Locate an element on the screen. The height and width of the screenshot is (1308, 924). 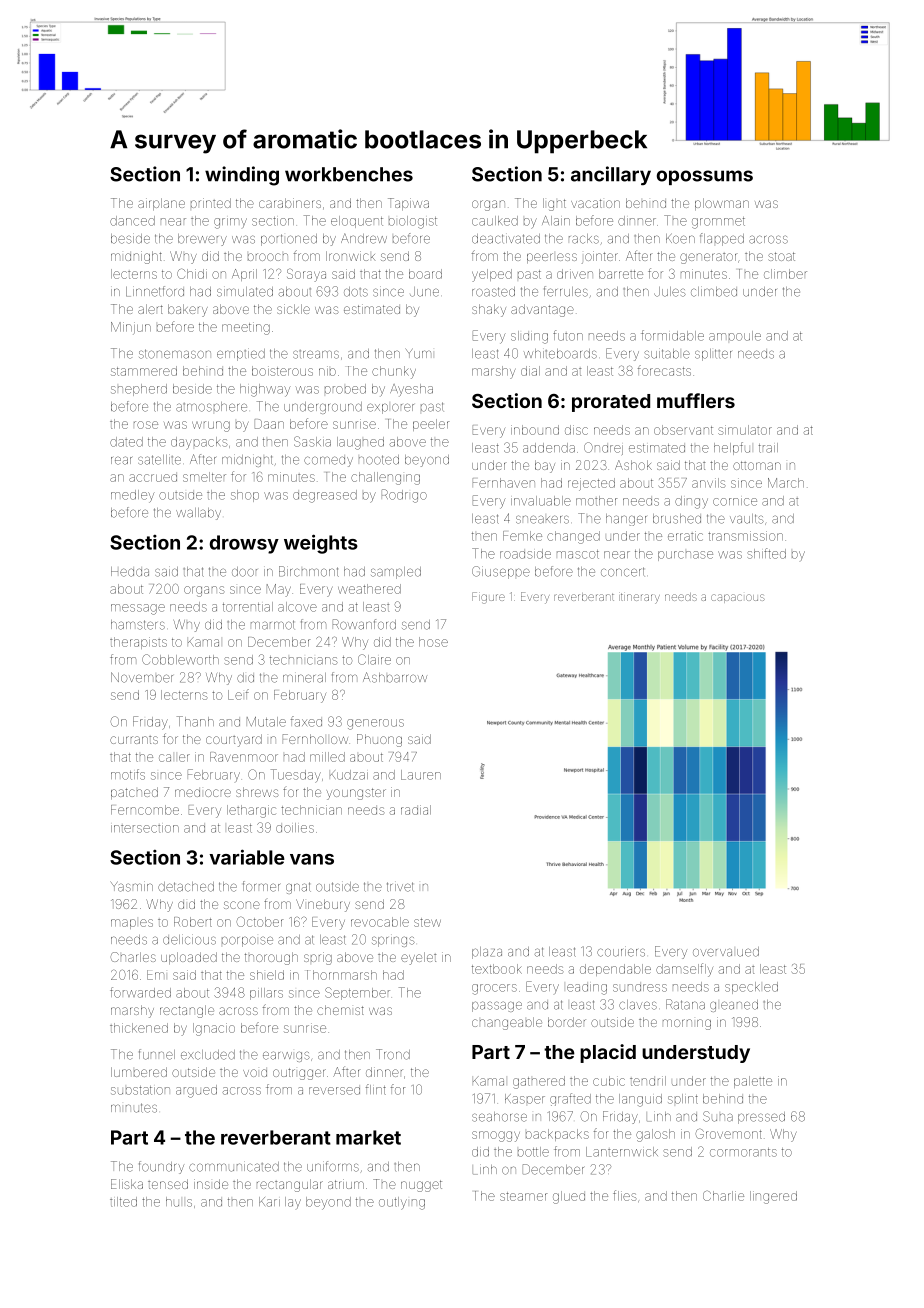
ancillary is located at coordinates (611, 176).
